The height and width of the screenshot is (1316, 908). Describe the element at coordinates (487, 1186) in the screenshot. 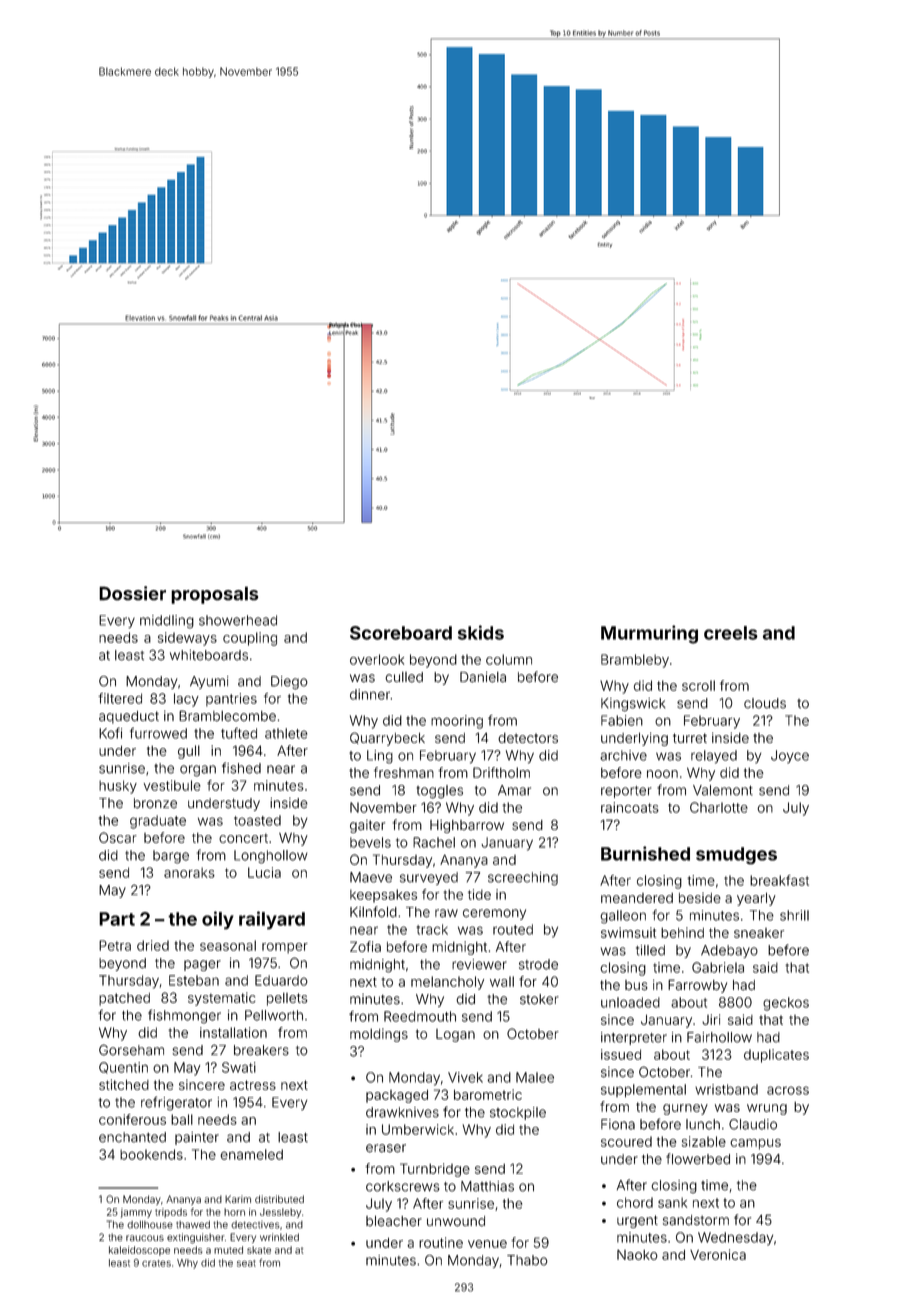

I see `Matthias` at that location.
